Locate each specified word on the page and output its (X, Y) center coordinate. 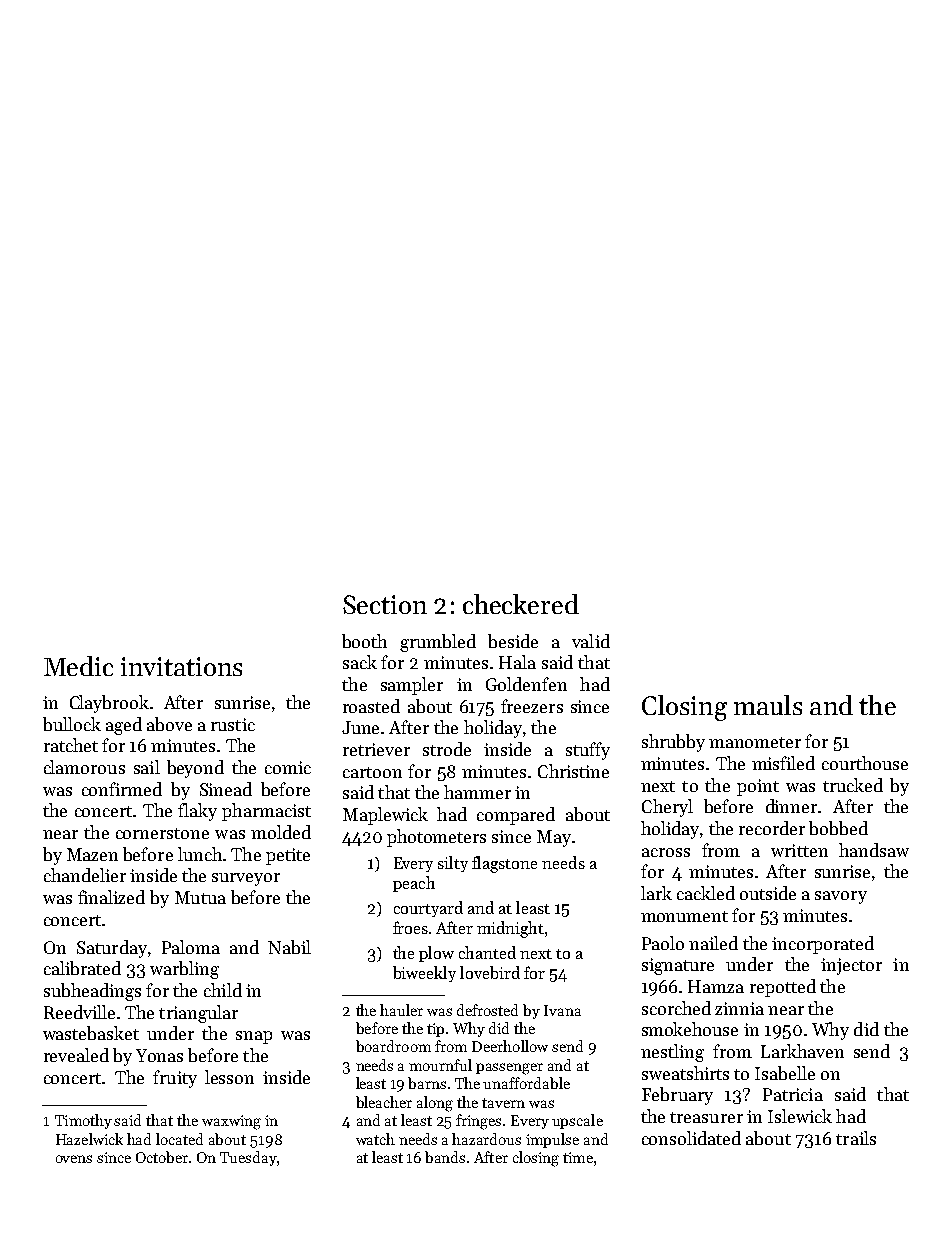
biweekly (424, 974)
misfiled (783, 763)
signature (678, 966)
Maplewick (385, 816)
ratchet (71, 745)
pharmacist (266, 812)
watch (375, 1139)
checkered (521, 604)
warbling (184, 970)
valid (591, 641)
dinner (791, 806)
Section (385, 604)
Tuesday (248, 1158)
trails (856, 1138)
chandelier (85, 875)
